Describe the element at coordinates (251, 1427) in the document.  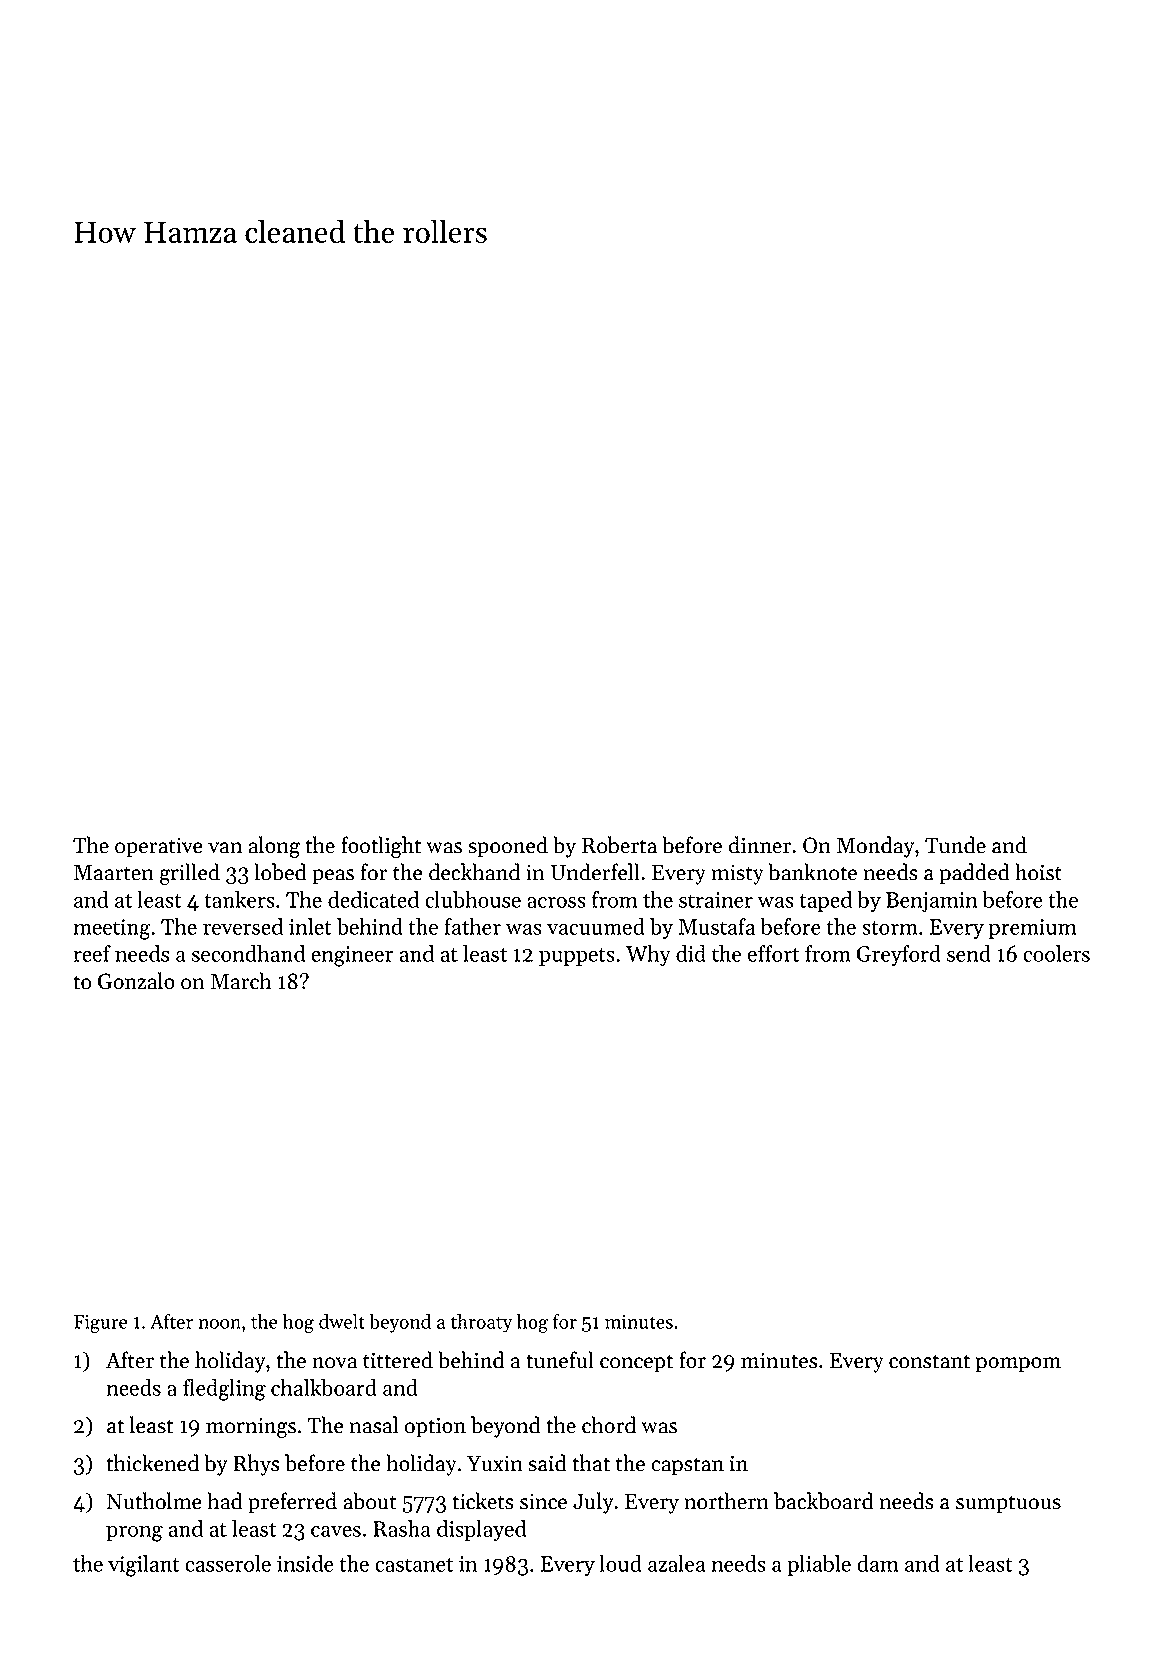
I see `mornings` at that location.
